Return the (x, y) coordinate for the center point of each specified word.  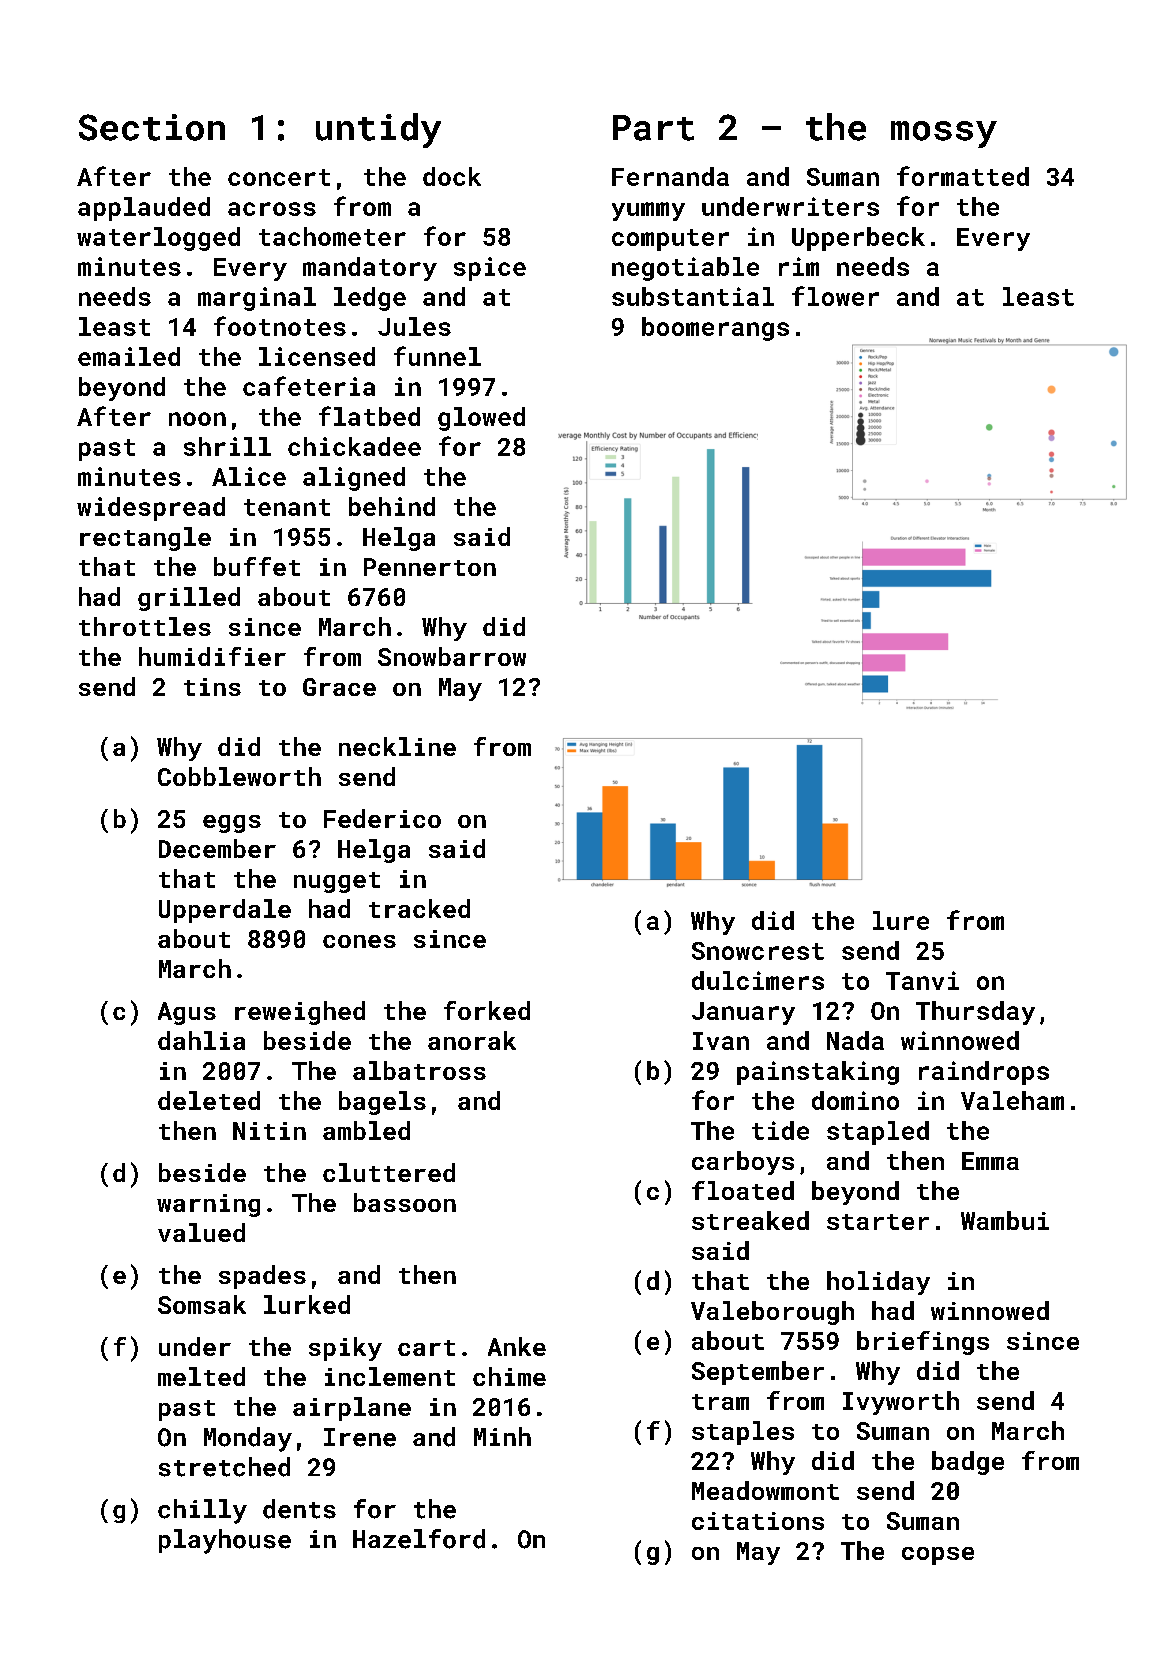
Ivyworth (901, 1403)
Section (152, 127)
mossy (944, 134)
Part (653, 128)
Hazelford (419, 1539)
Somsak (202, 1304)
